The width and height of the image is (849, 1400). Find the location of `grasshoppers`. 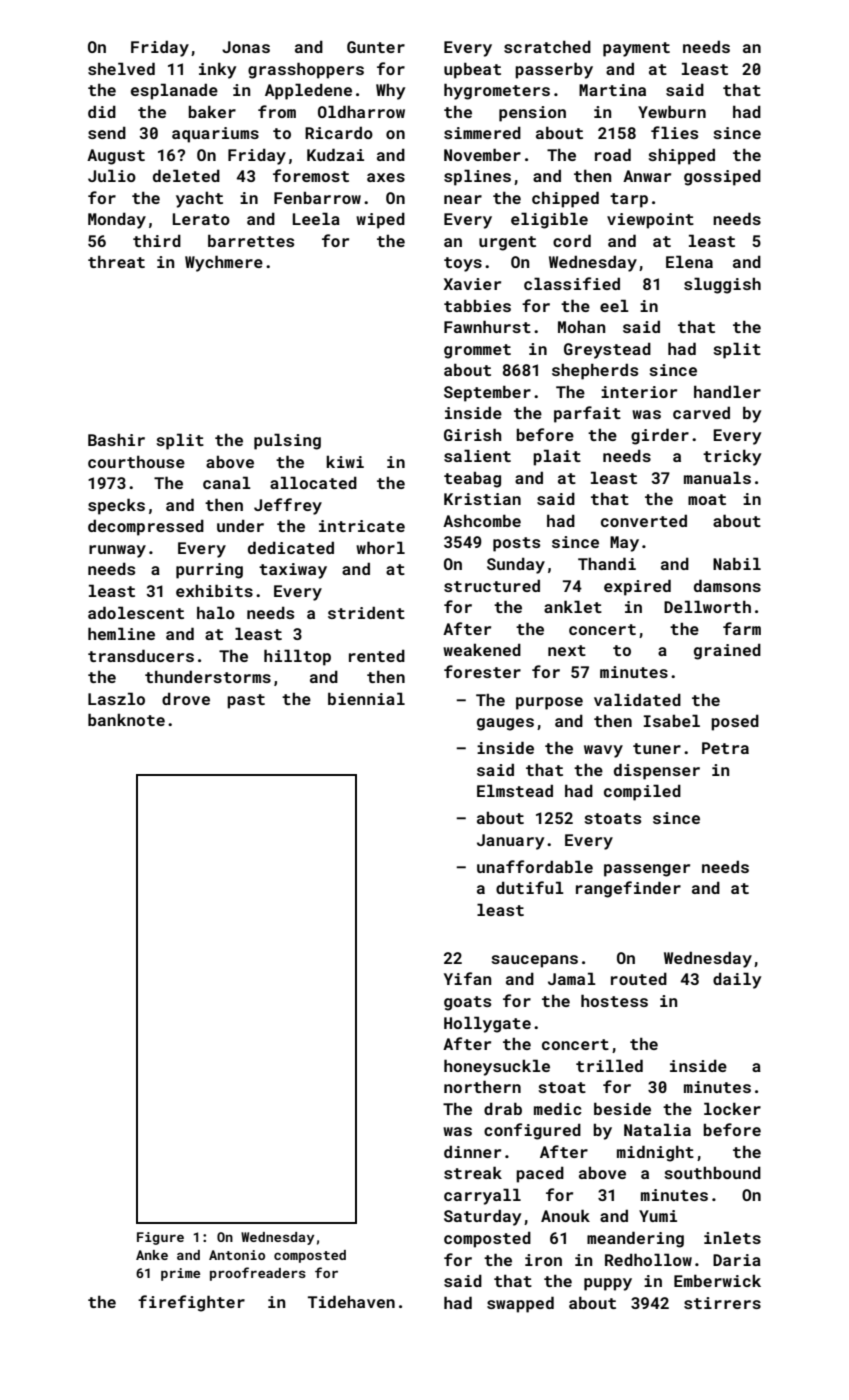

grasshoppers is located at coordinates (306, 70).
